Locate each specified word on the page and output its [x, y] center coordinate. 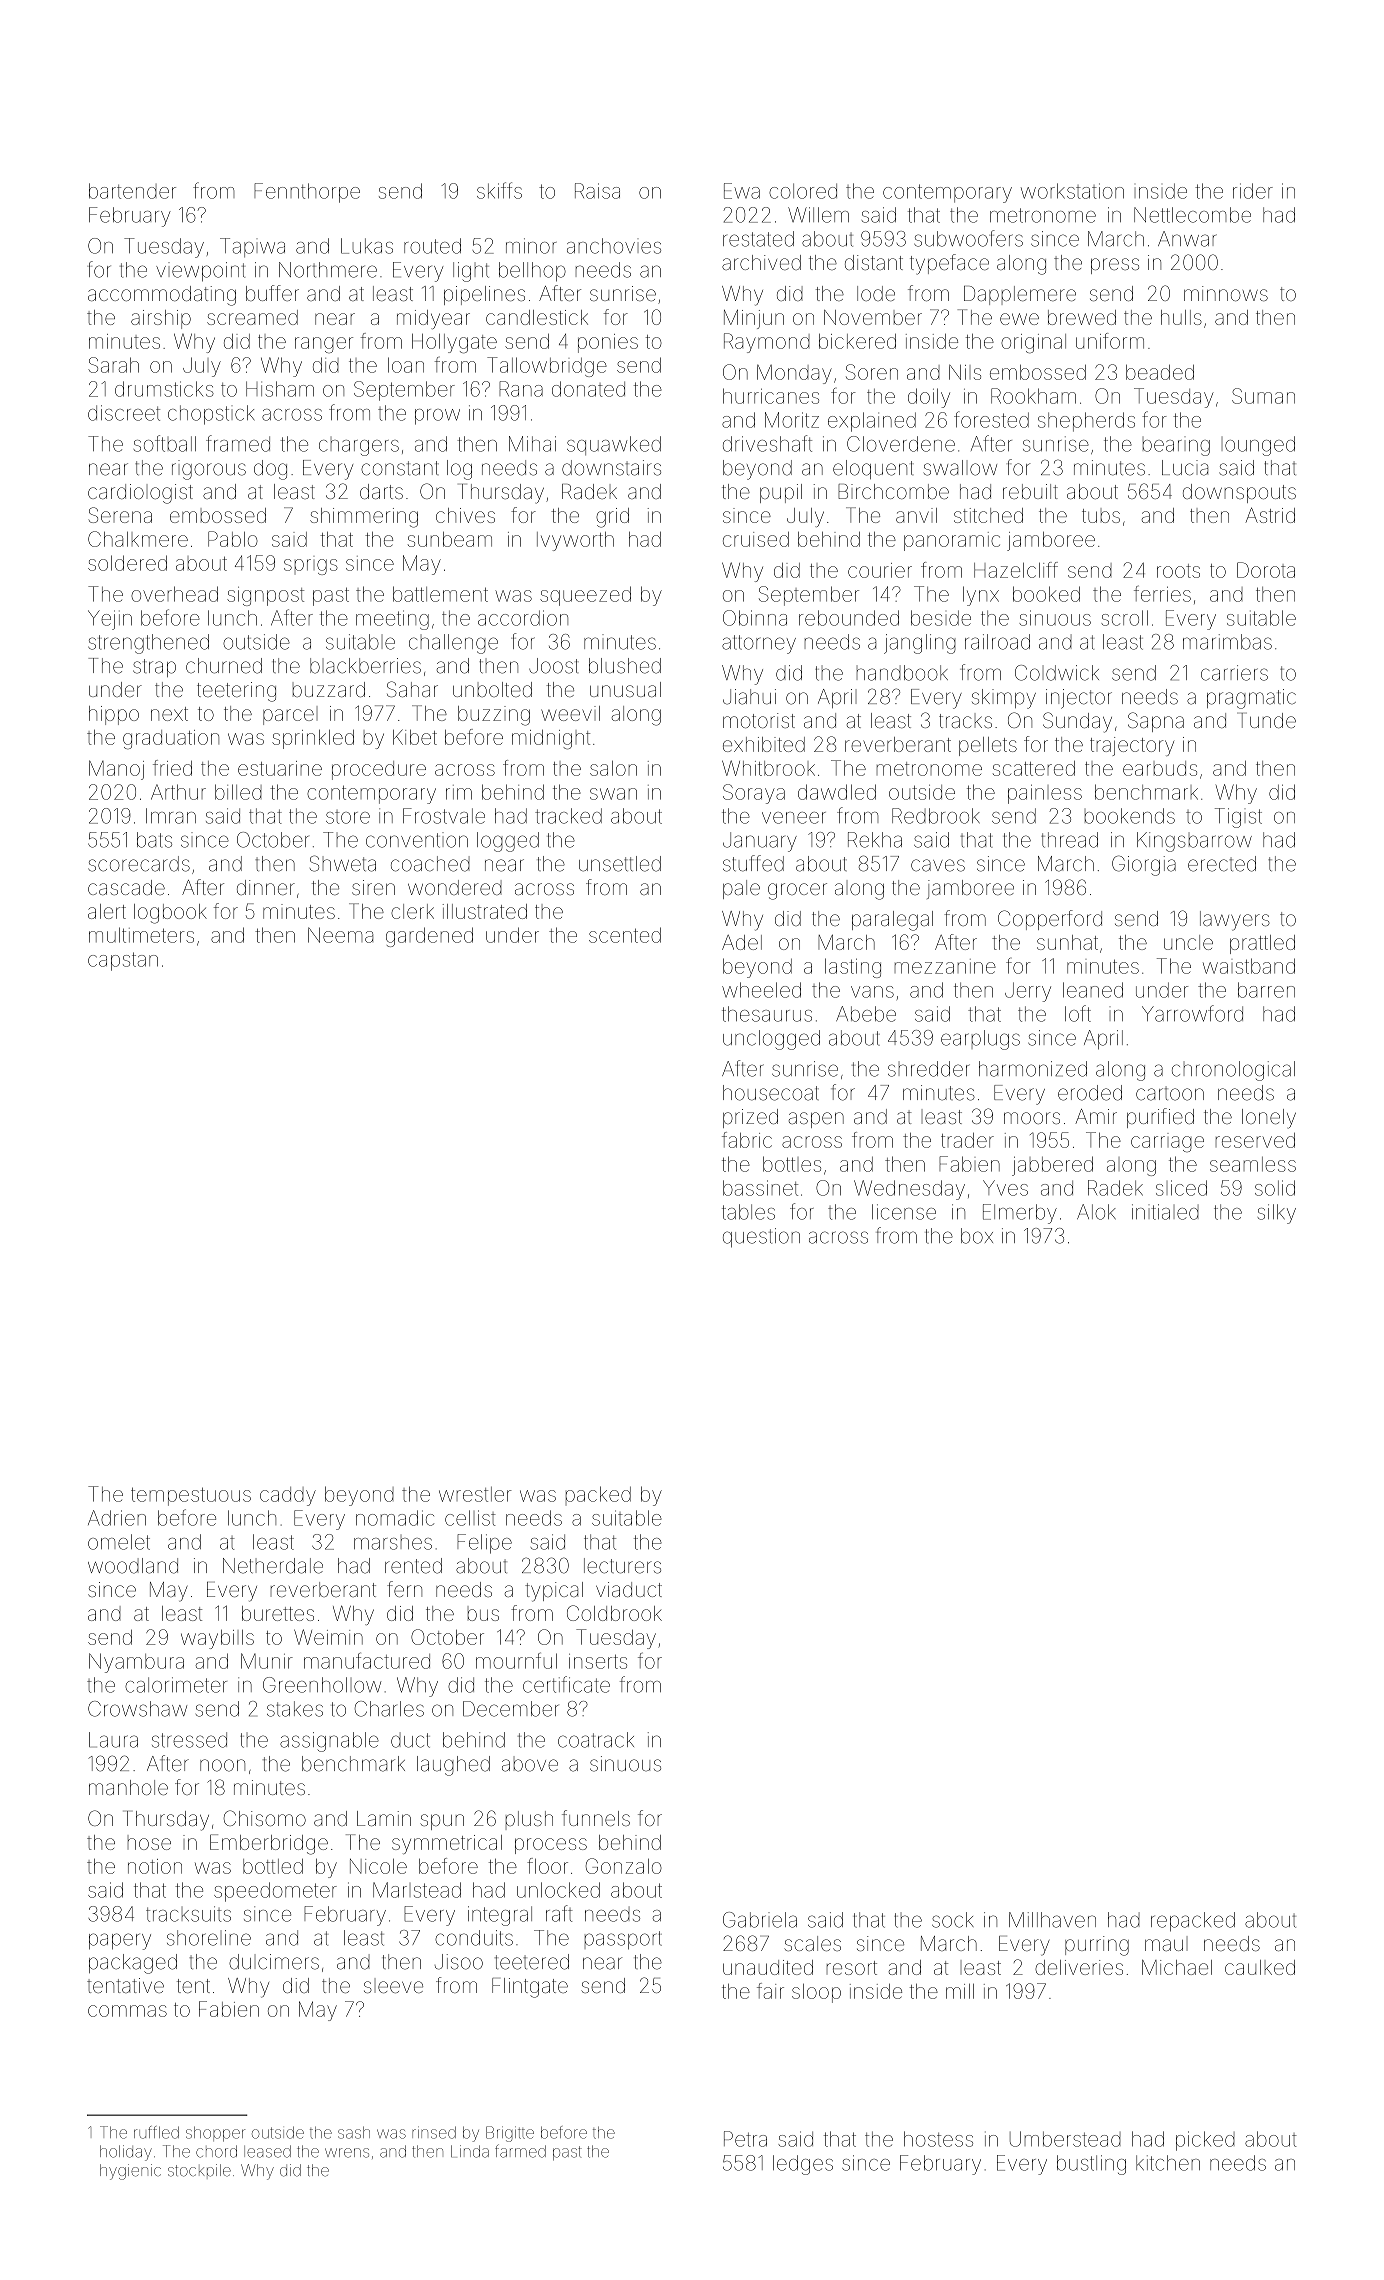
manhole [128, 1787]
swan [613, 794]
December [511, 1709]
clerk [412, 911]
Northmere [328, 270]
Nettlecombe [1192, 215]
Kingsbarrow [1194, 842]
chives [465, 515]
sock [953, 1920]
